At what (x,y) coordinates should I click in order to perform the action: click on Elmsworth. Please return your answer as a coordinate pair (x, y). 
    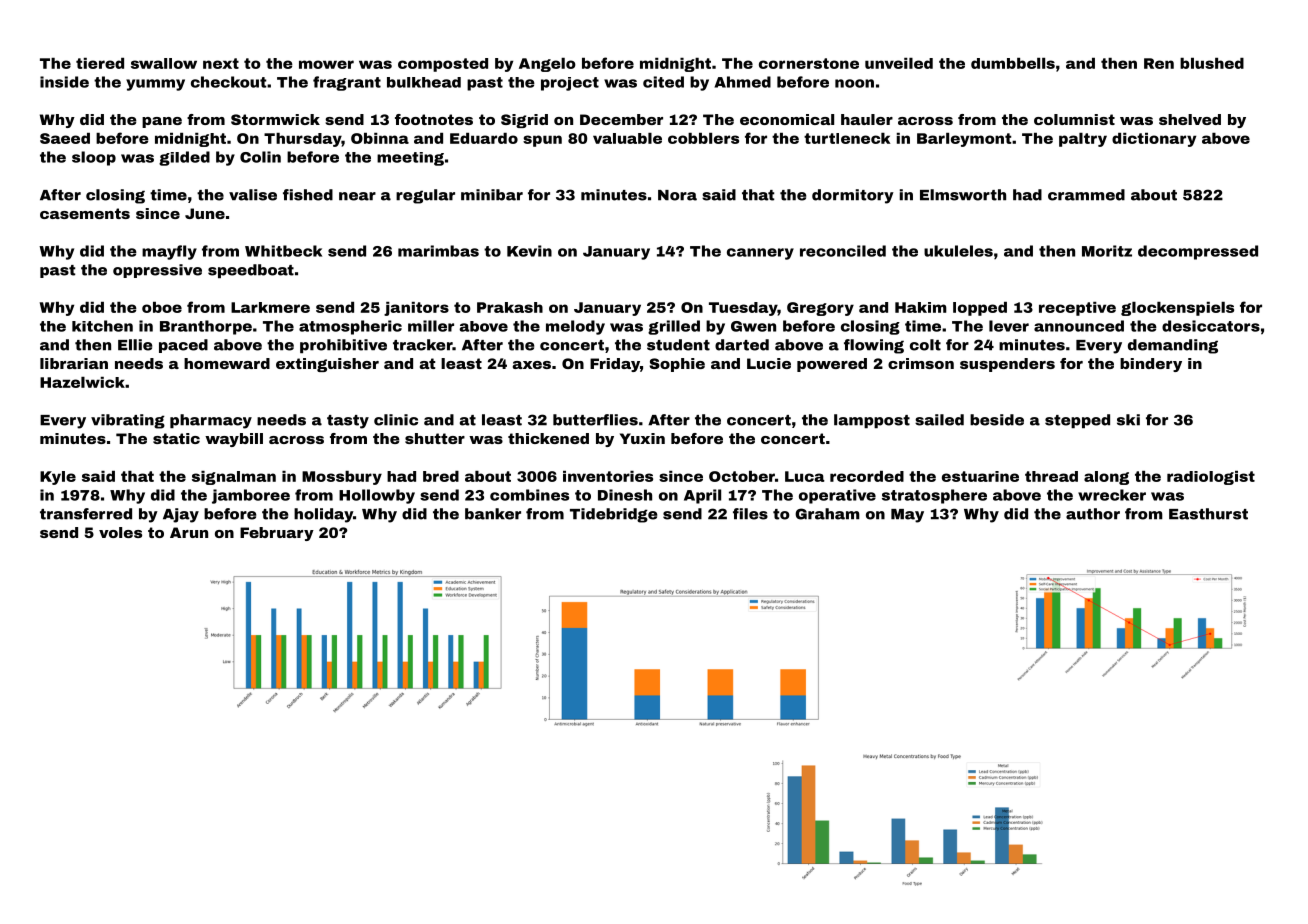
    Looking at the image, I should click on (963, 195).
